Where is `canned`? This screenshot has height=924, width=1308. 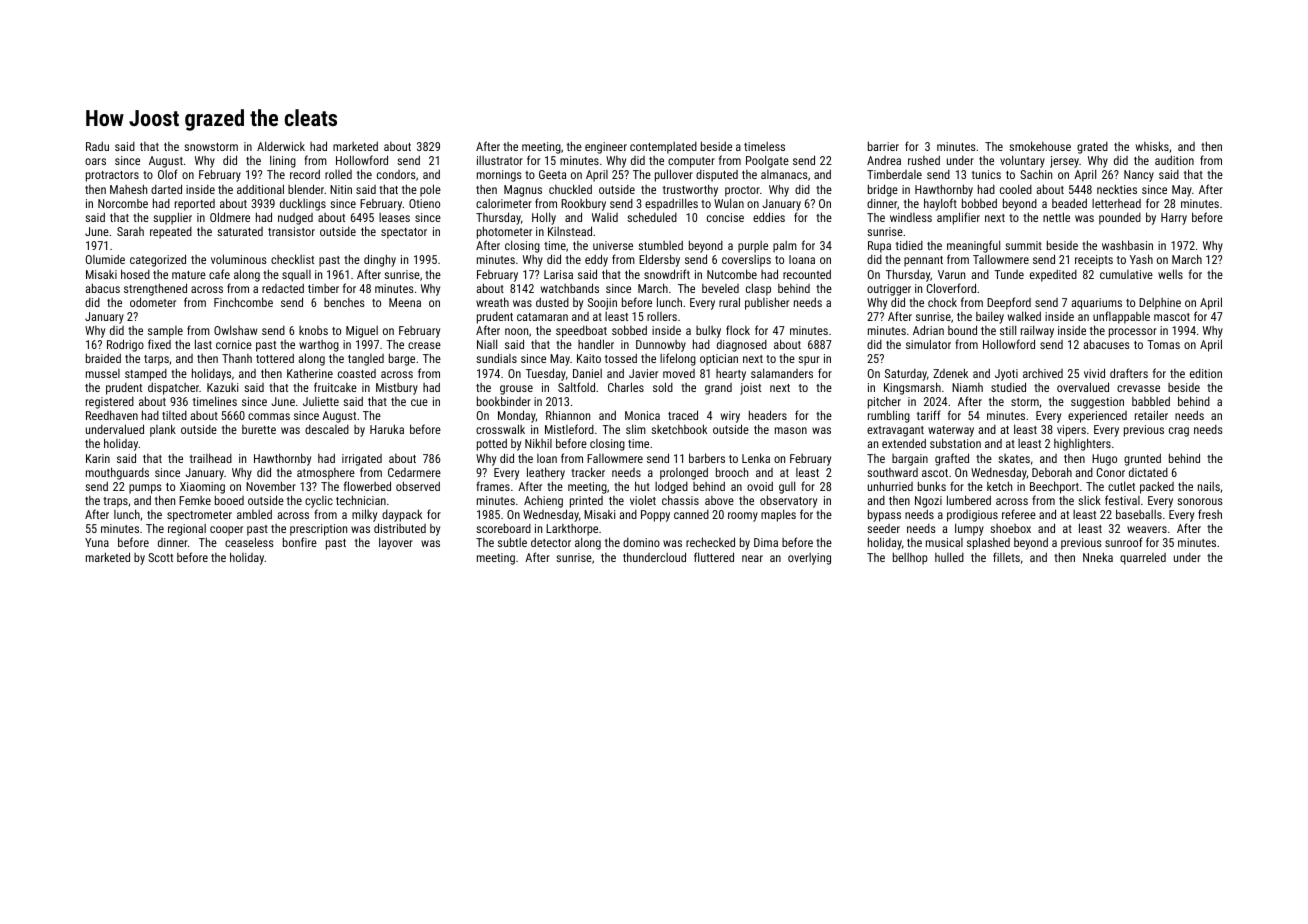
canned is located at coordinates (691, 514).
